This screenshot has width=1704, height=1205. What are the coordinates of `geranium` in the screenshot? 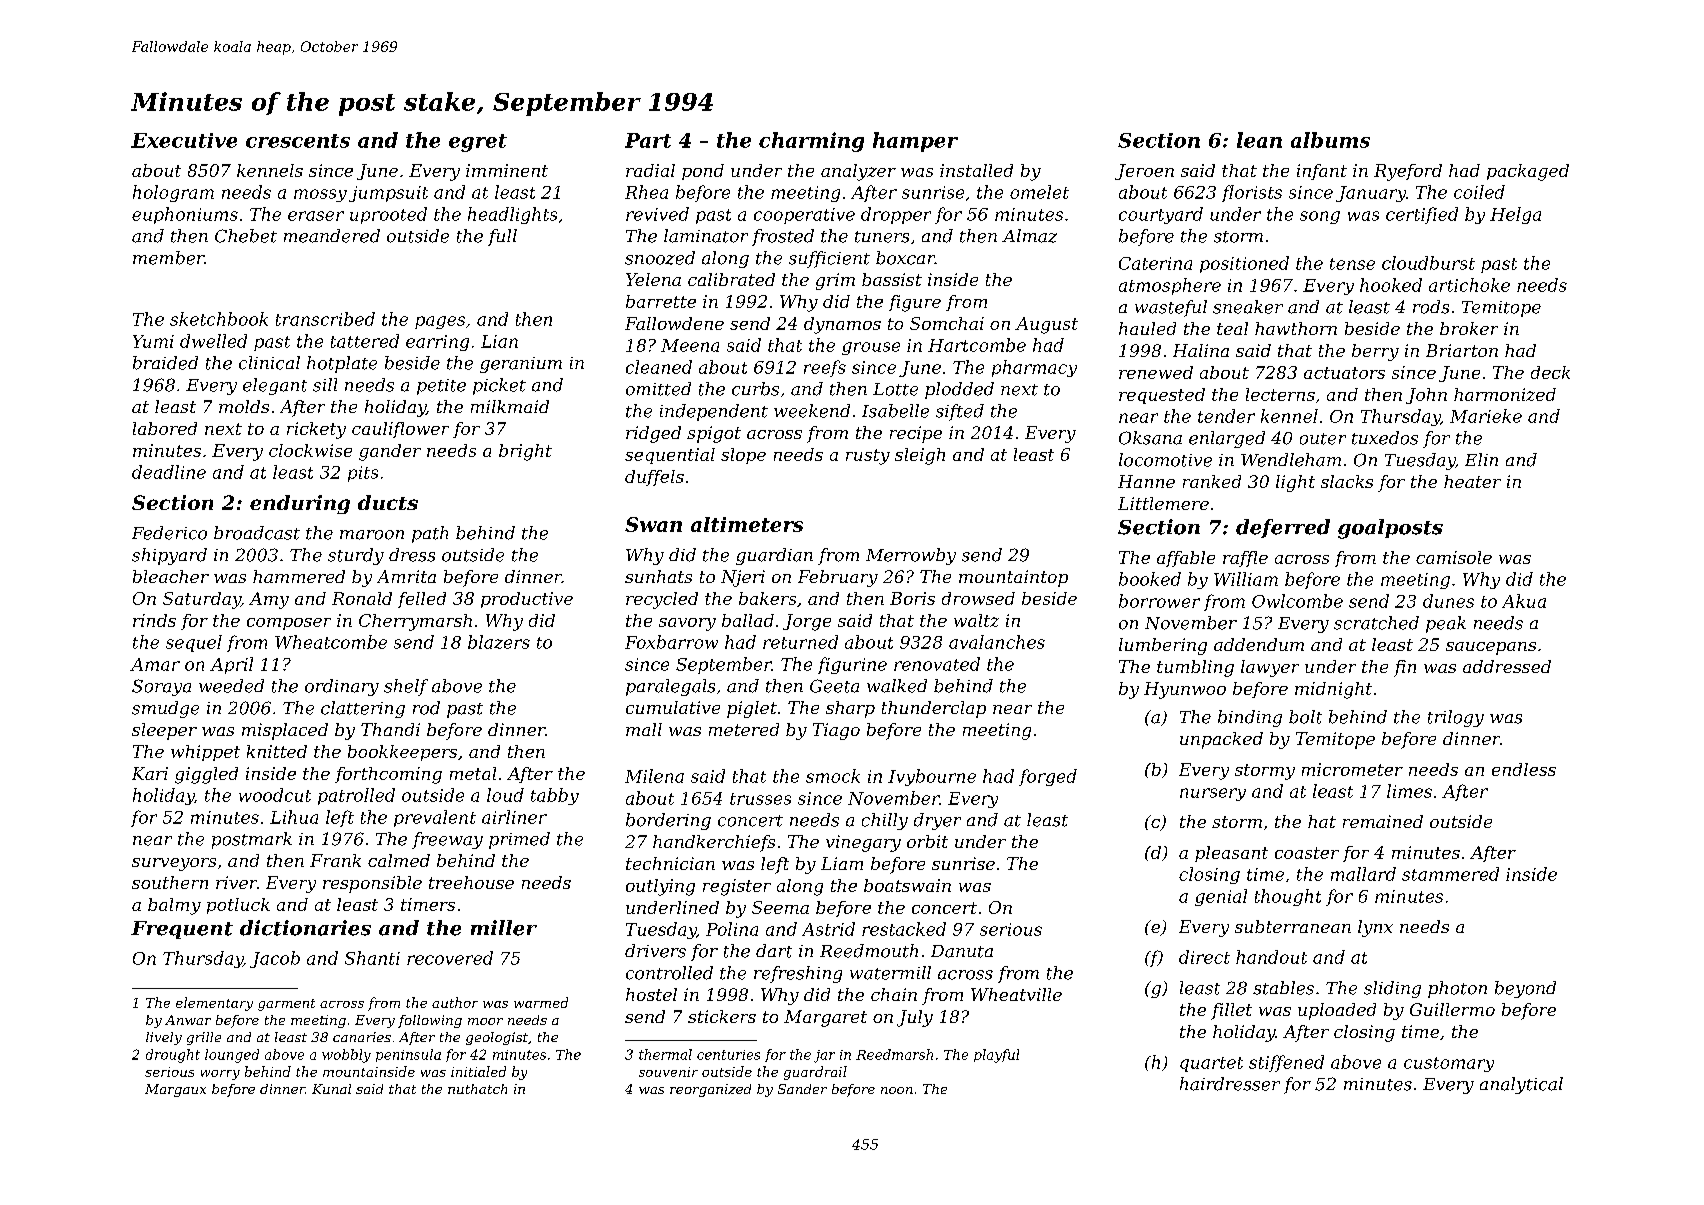 It's located at (521, 365).
